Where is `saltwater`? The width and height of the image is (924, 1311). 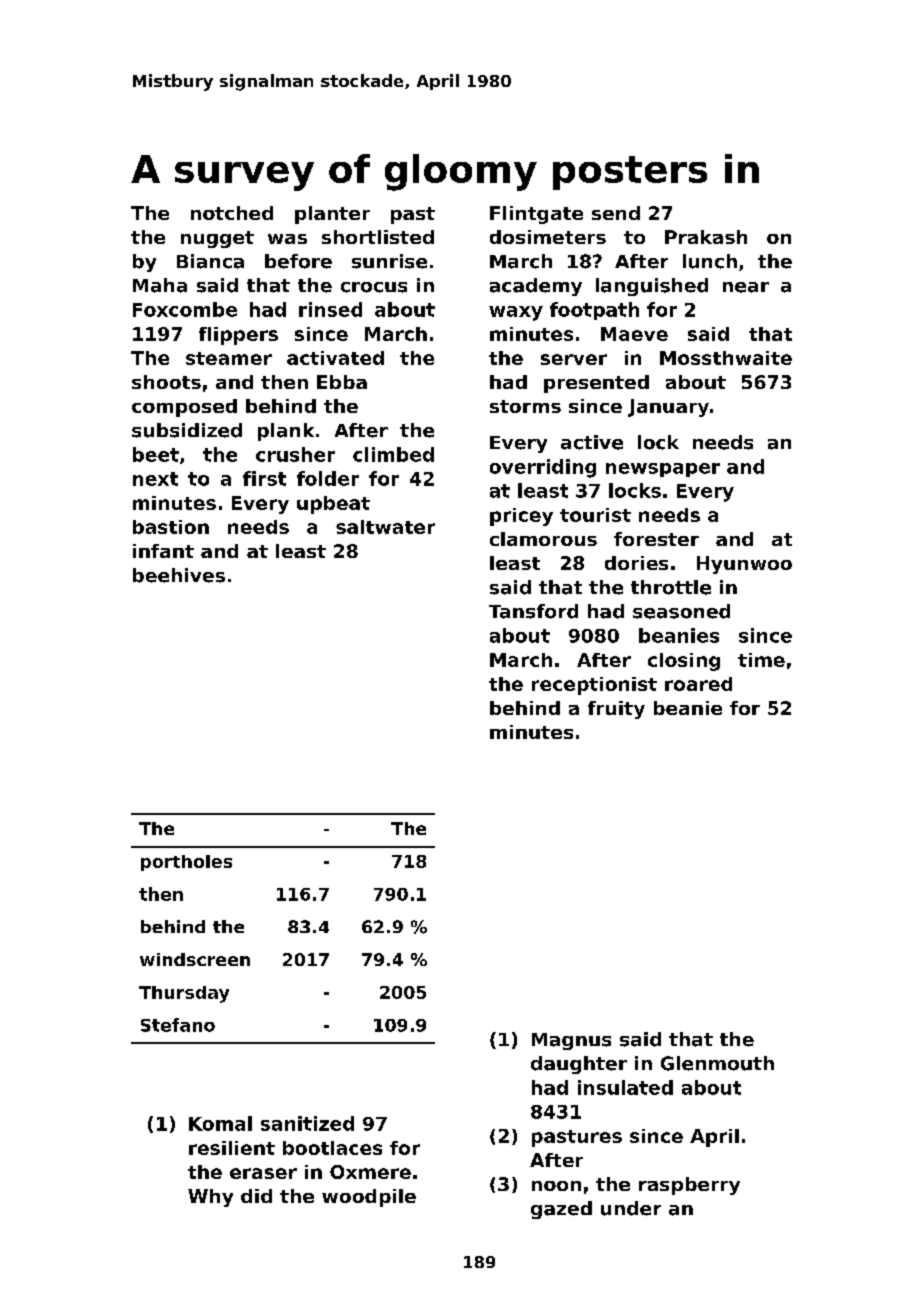 saltwater is located at coordinates (385, 527).
